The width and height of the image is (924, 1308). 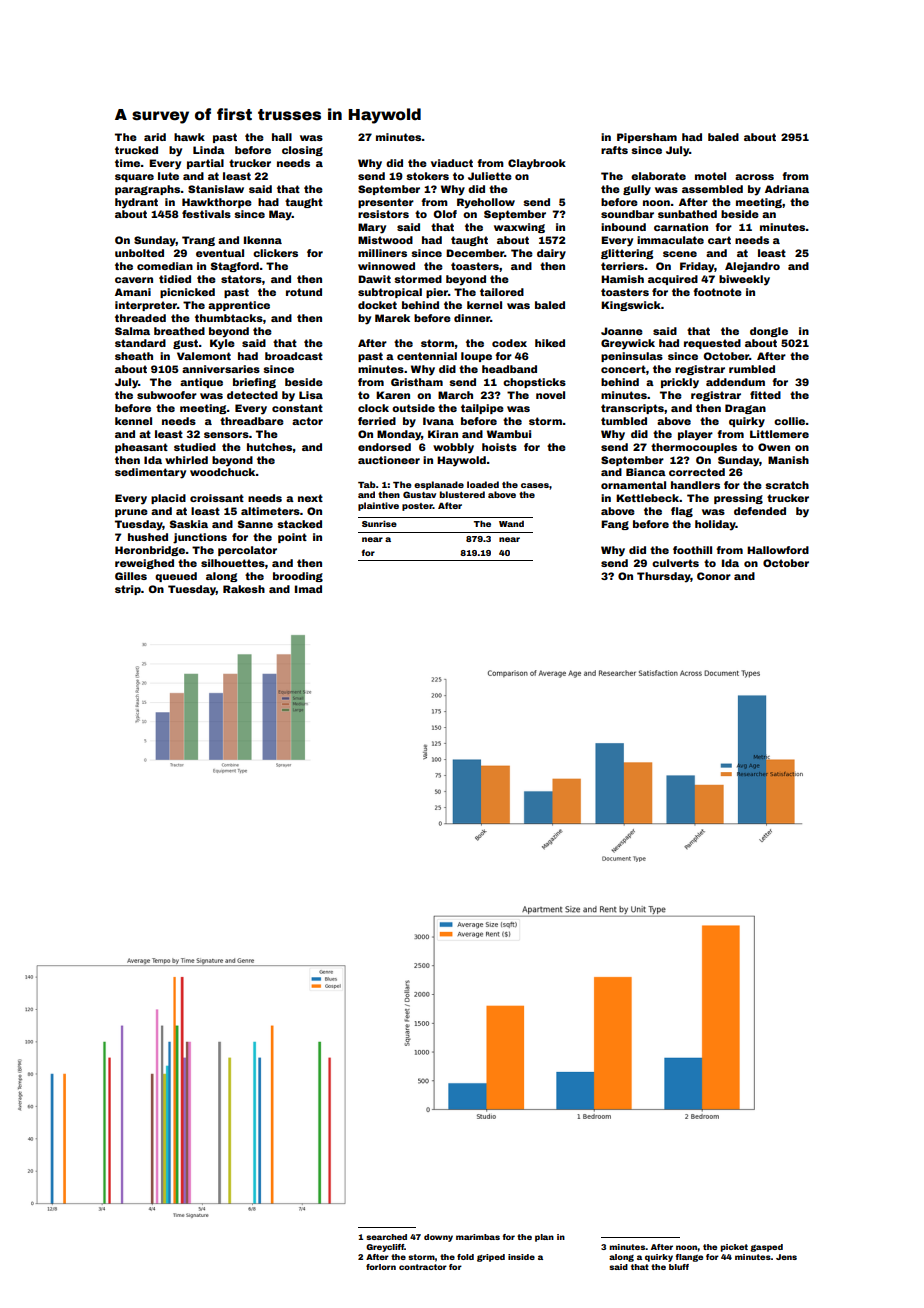 What do you see at coordinates (386, 1237) in the image?
I see `searched` at bounding box center [386, 1237].
